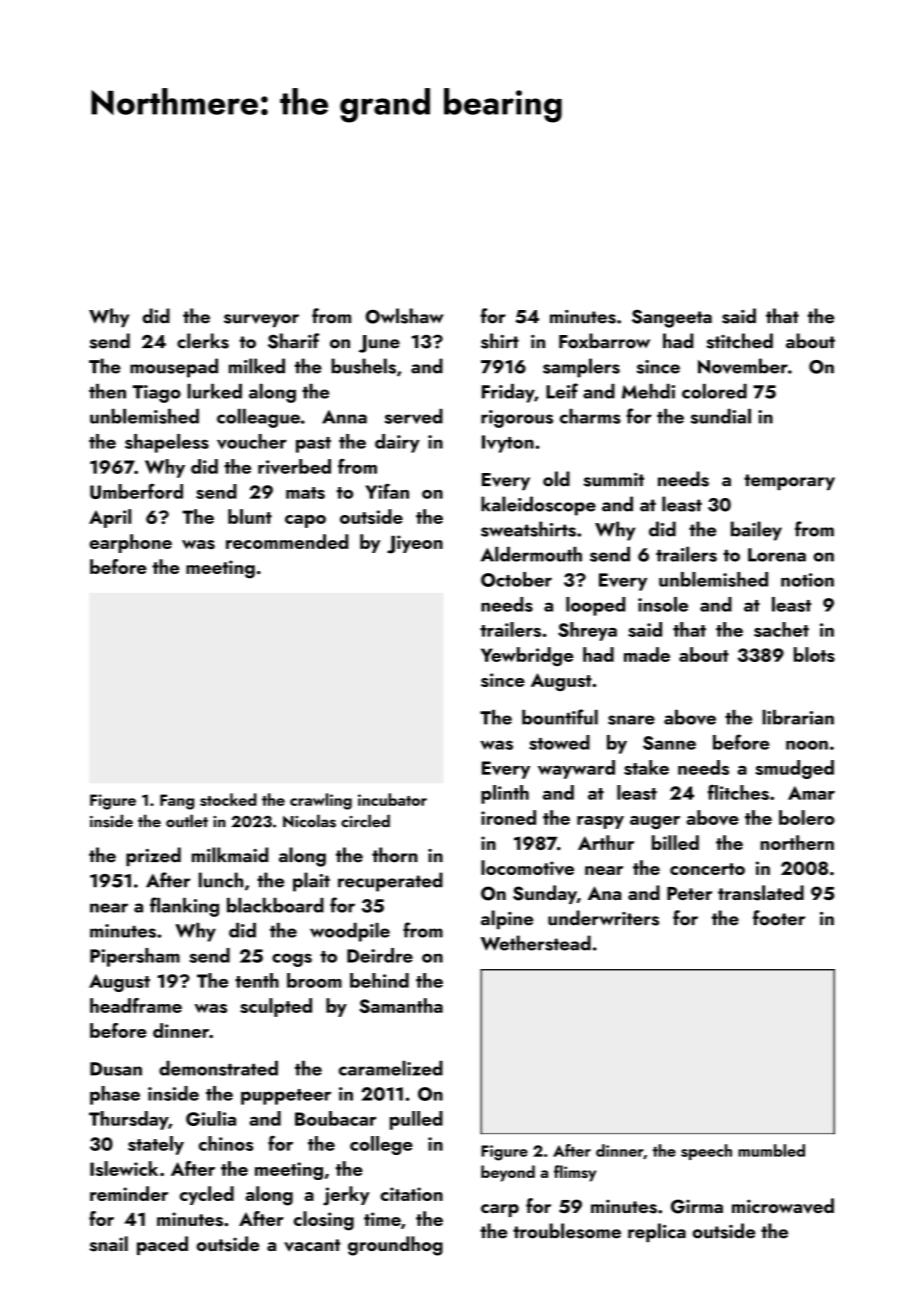  I want to click on groundhog, so click(395, 1246).
